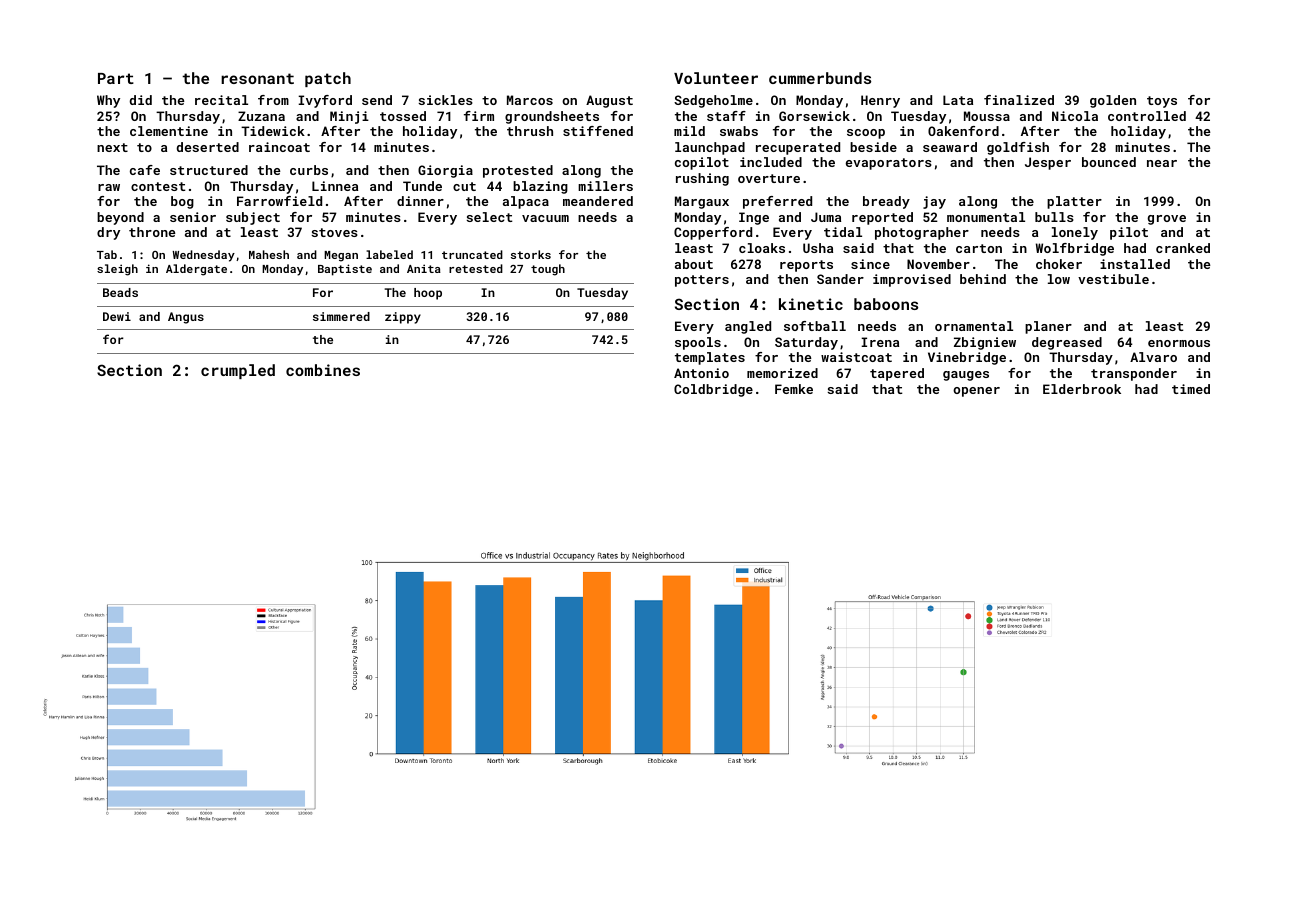  What do you see at coordinates (1162, 102) in the screenshot?
I see `toys` at bounding box center [1162, 102].
